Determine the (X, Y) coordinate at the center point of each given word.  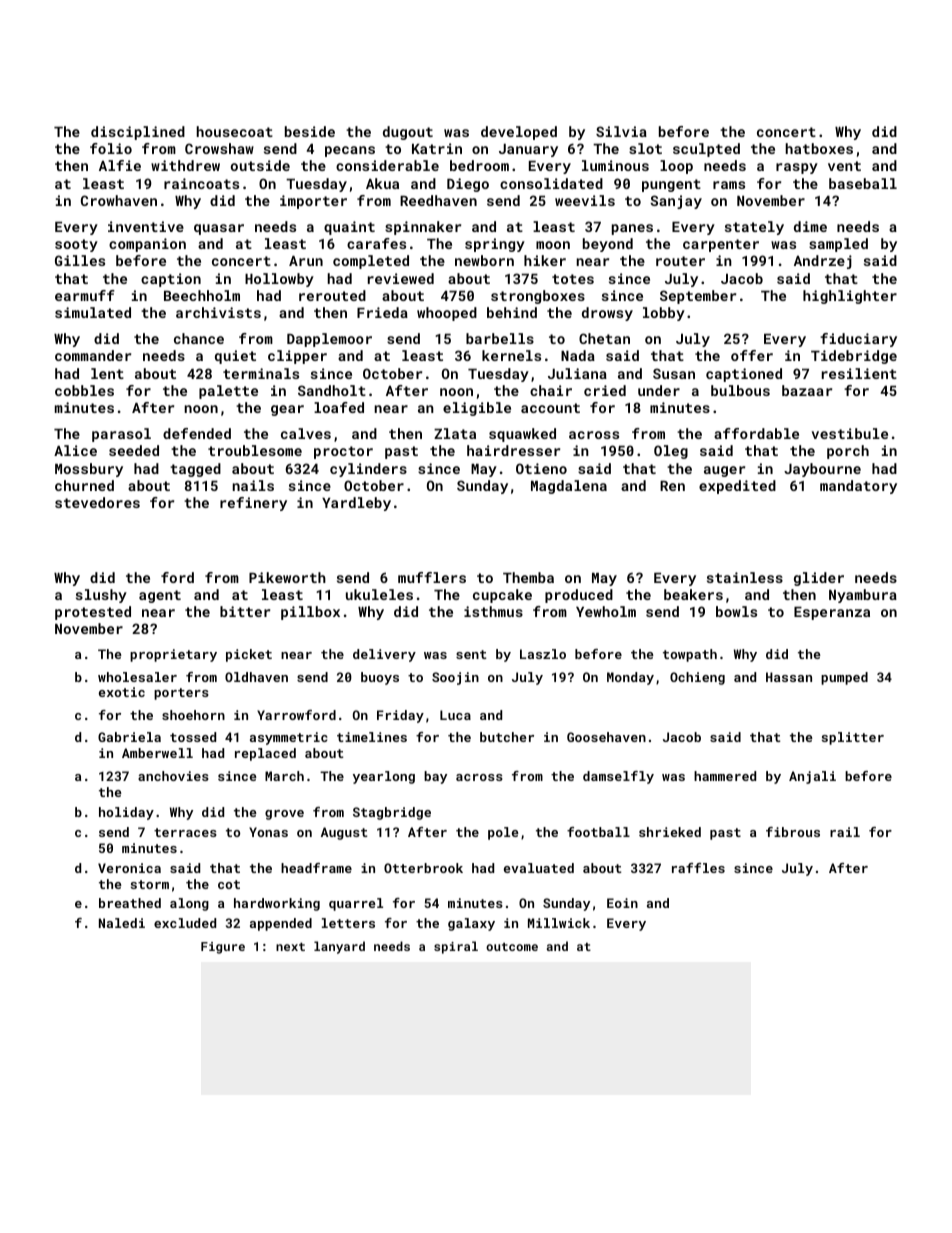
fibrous (793, 832)
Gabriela (129, 737)
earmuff (85, 295)
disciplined (138, 133)
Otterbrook (423, 868)
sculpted (706, 150)
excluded (185, 923)
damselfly (618, 777)
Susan (674, 373)
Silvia (621, 131)
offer (752, 355)
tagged (195, 470)
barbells (500, 338)
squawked (522, 435)
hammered (725, 776)
